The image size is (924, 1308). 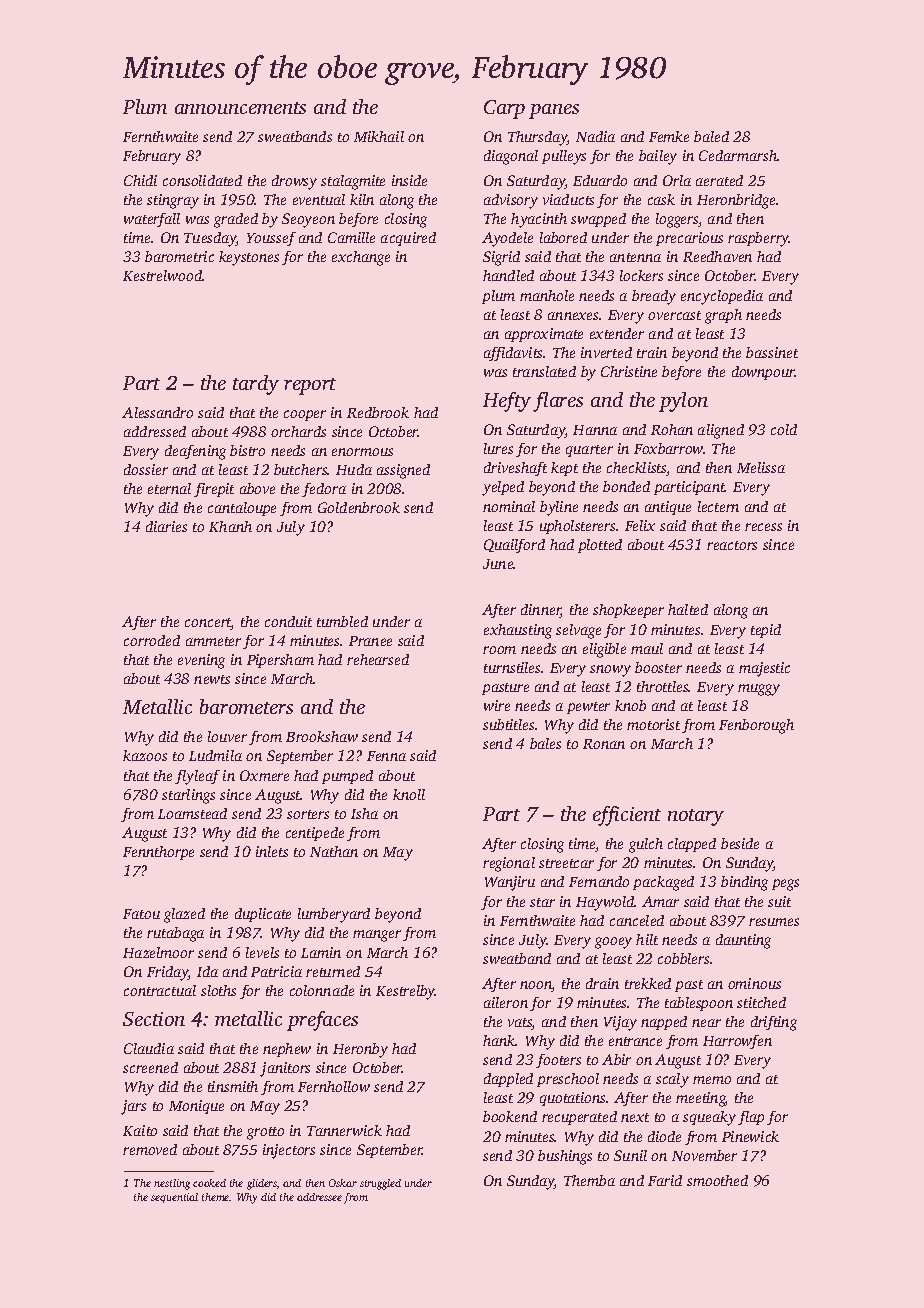 What do you see at coordinates (566, 863) in the page?
I see `streetcar` at bounding box center [566, 863].
